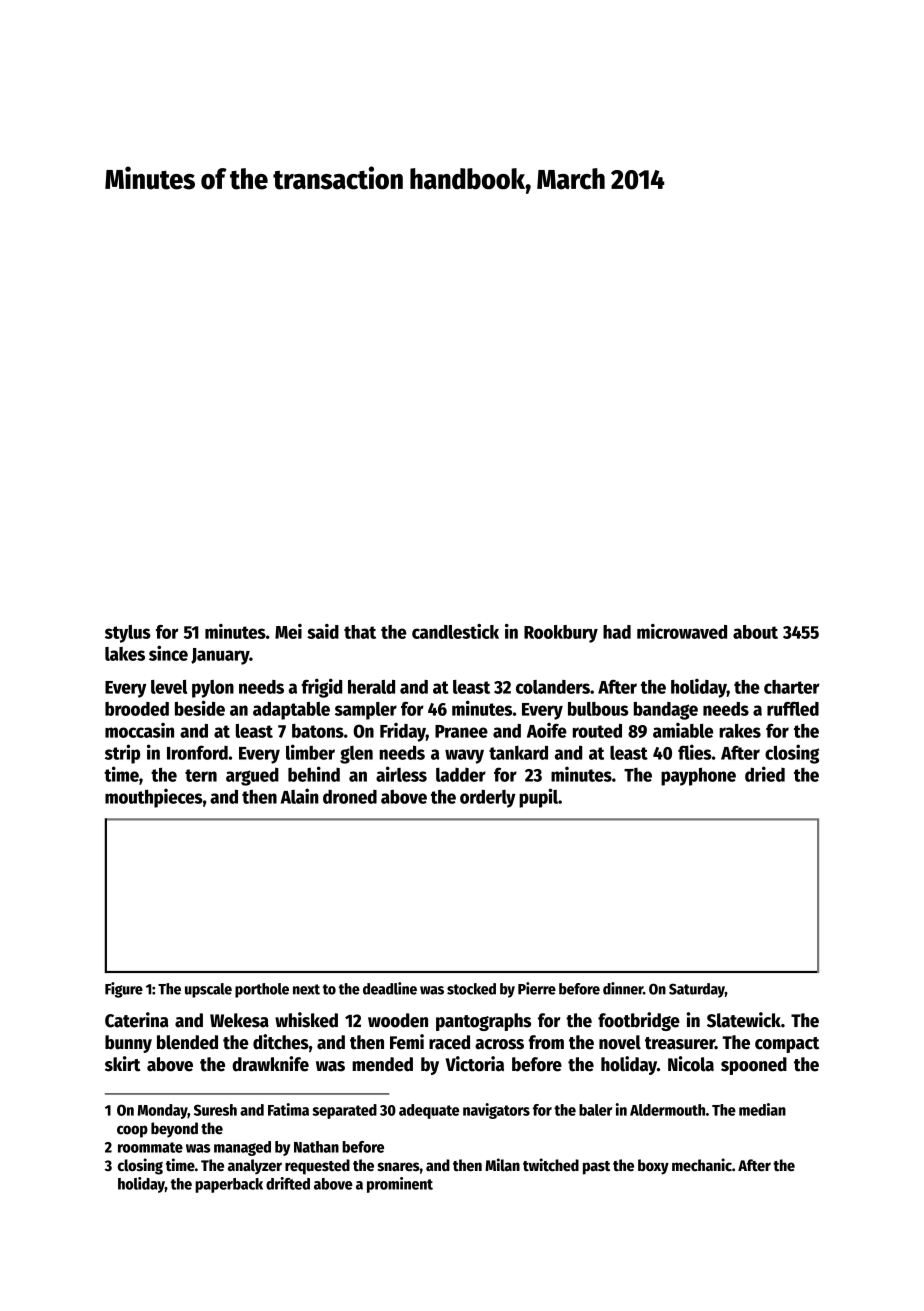 Image resolution: width=924 pixels, height=1311 pixels. Describe the element at coordinates (310, 752) in the screenshot. I see `limber` at that location.
